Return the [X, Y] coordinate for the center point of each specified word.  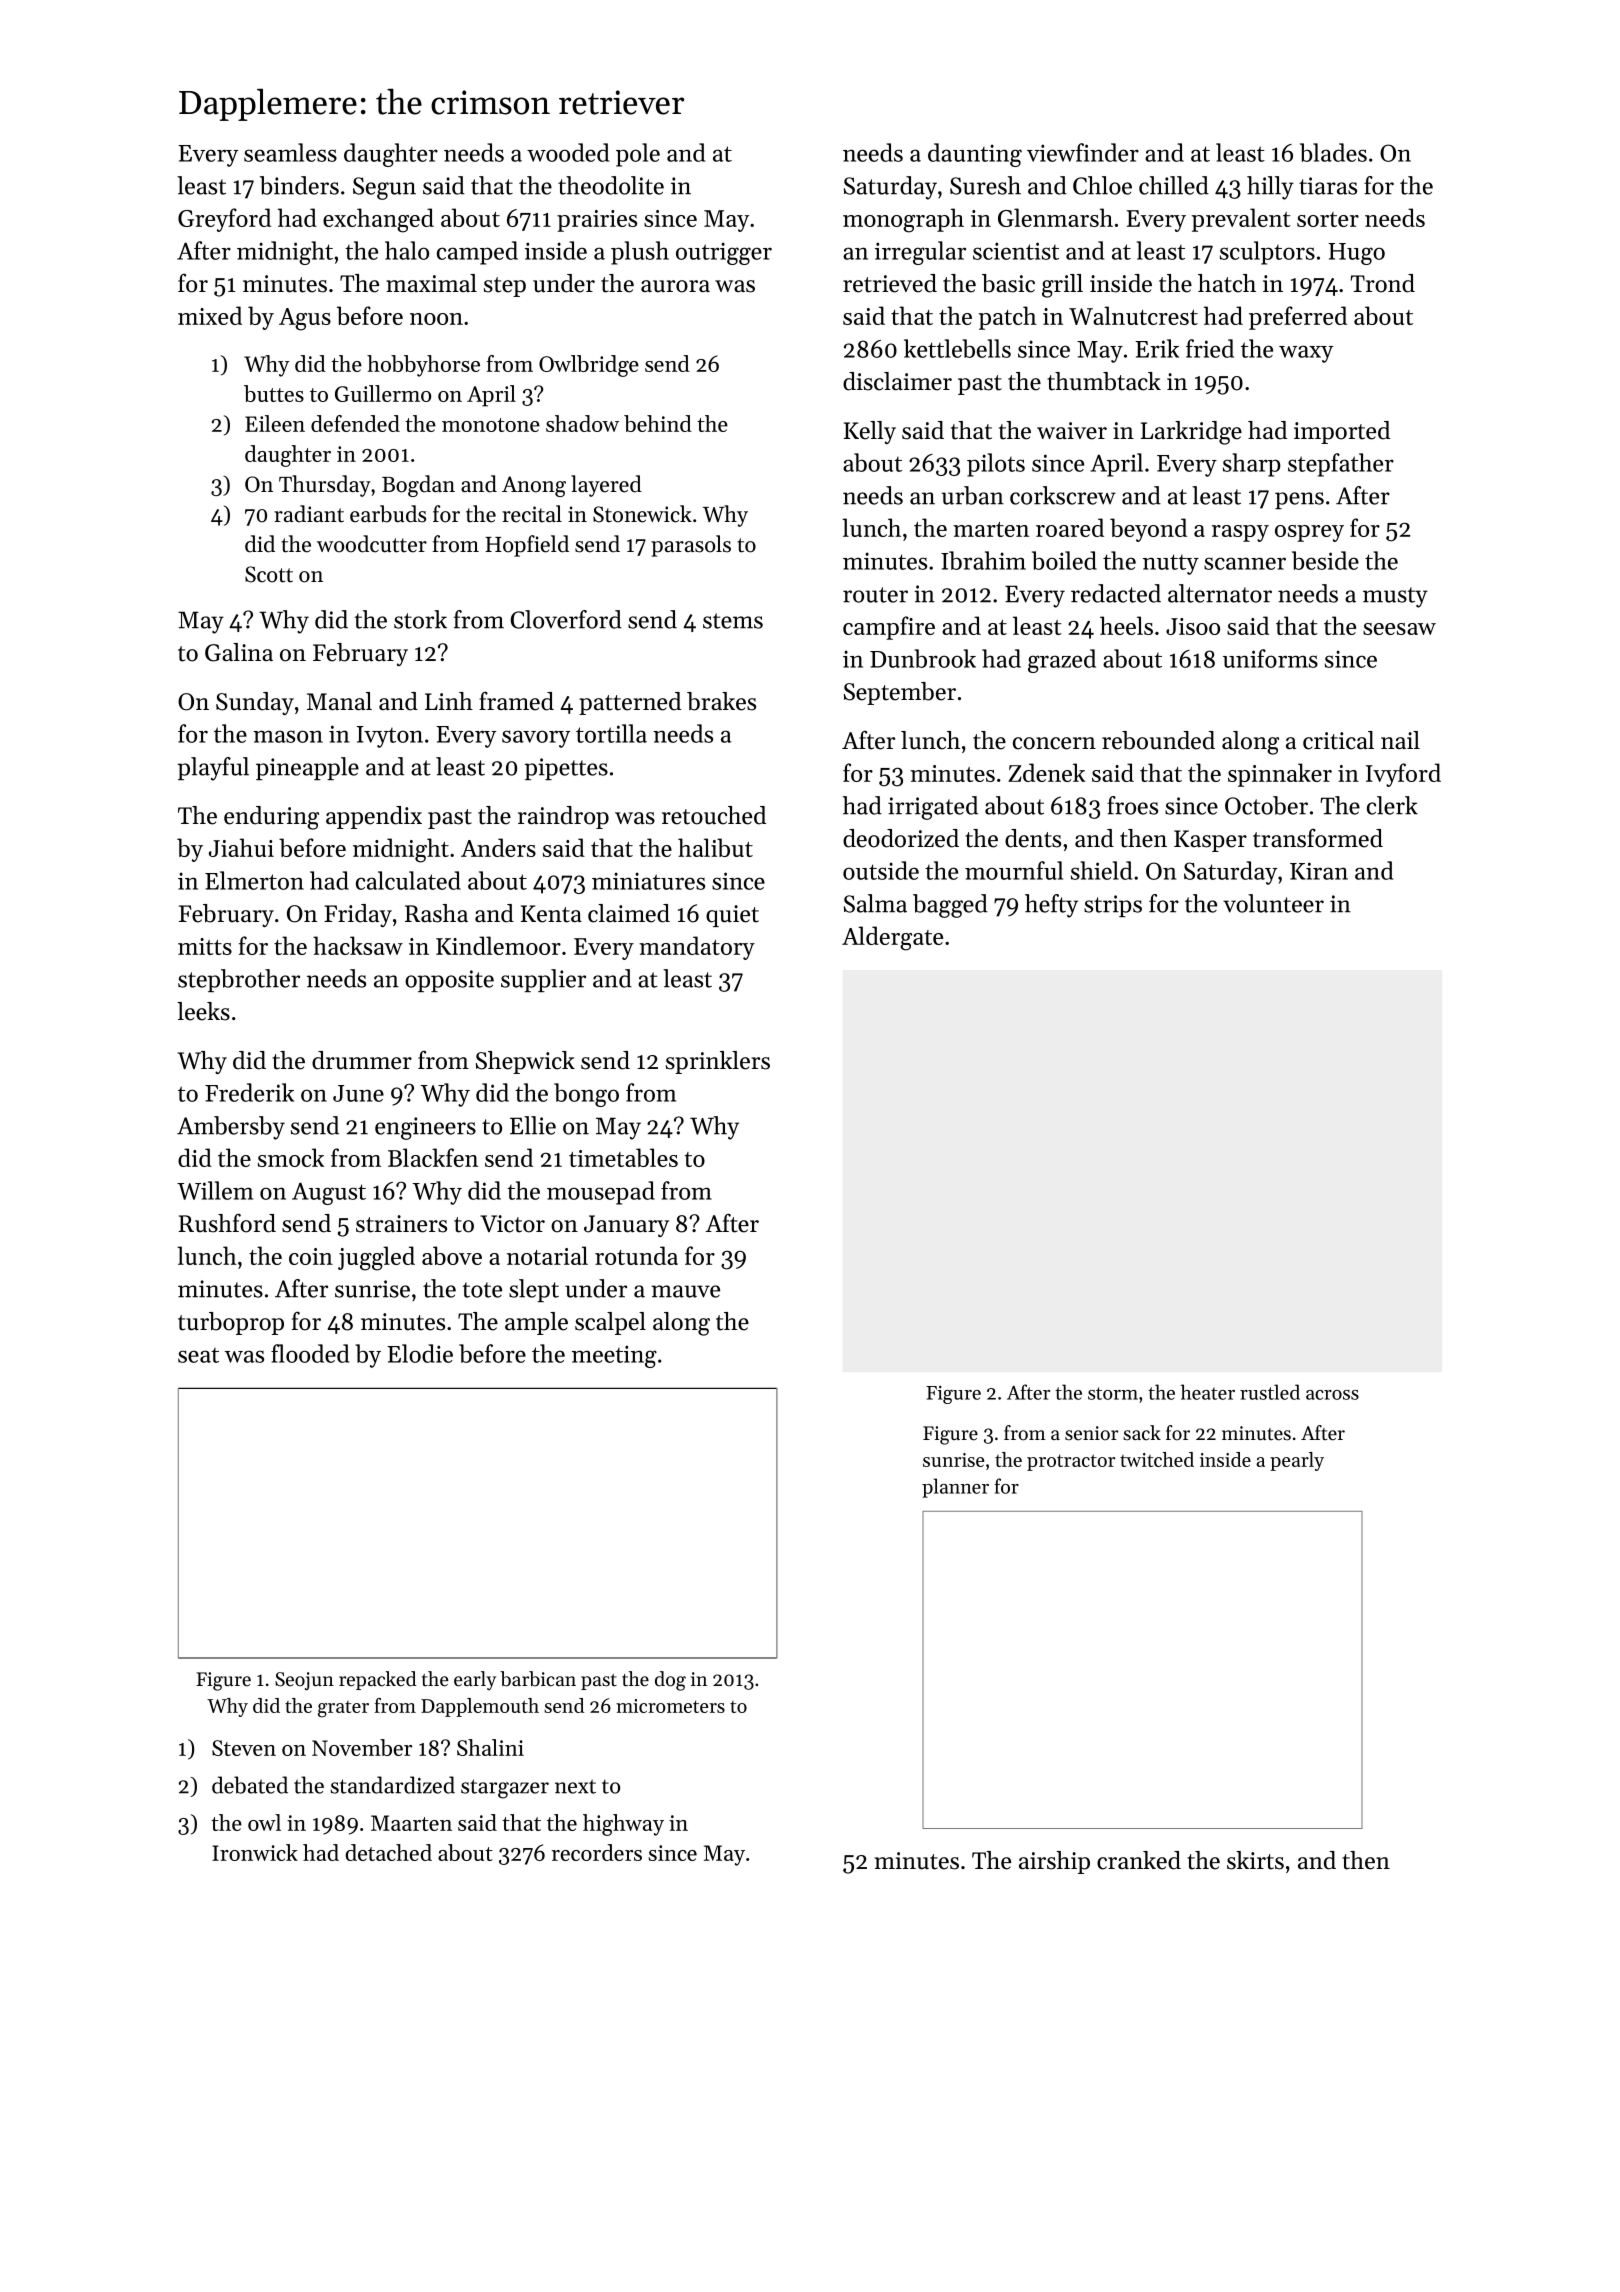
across [1332, 1395]
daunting [975, 155]
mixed [210, 315]
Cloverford [566, 619]
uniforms [1270, 658]
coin [311, 1256]
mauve [685, 1291]
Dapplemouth [480, 1707]
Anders [498, 847]
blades [1333, 152]
